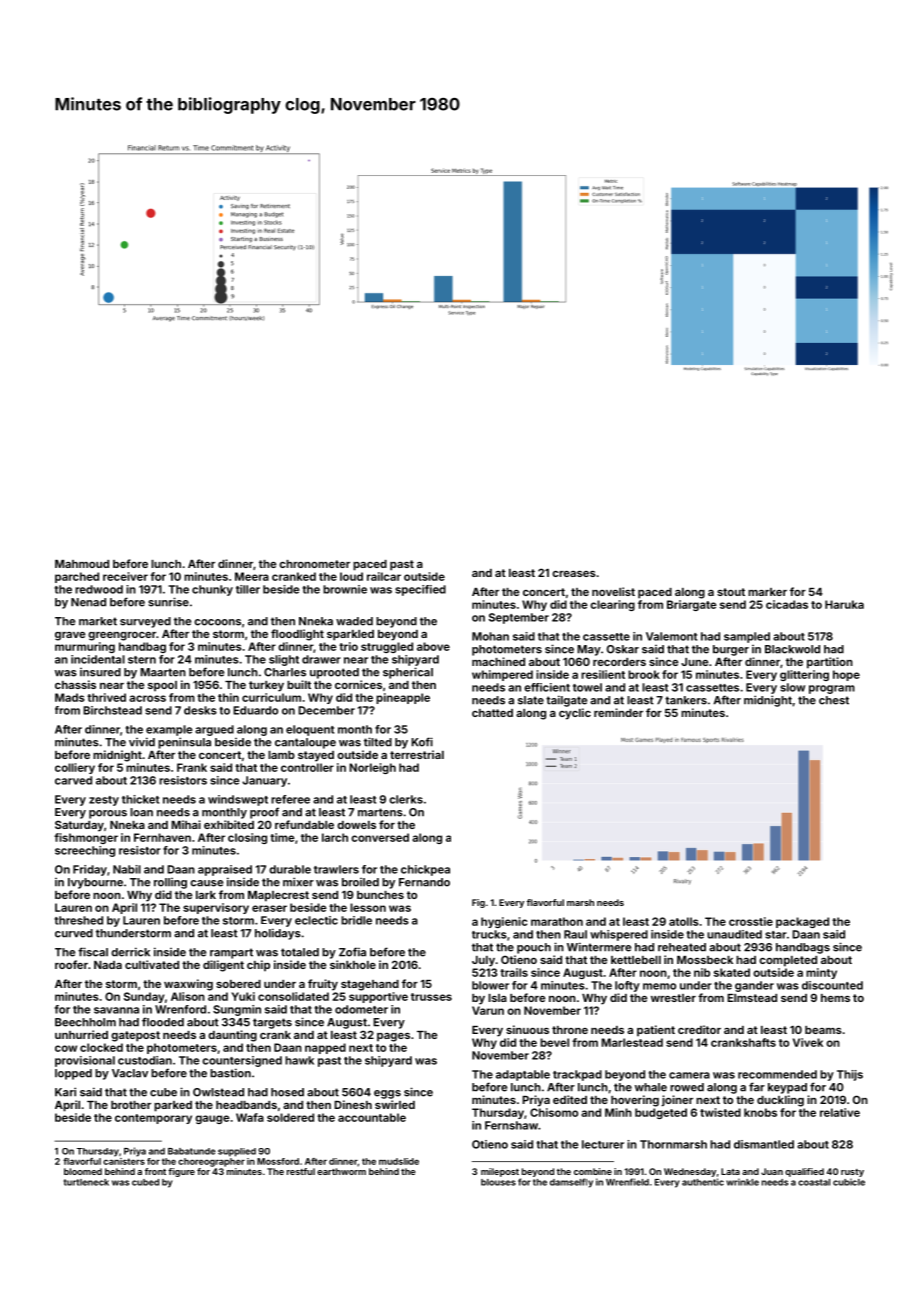 This page has width=924, height=1308. I want to click on bridle, so click(356, 920).
